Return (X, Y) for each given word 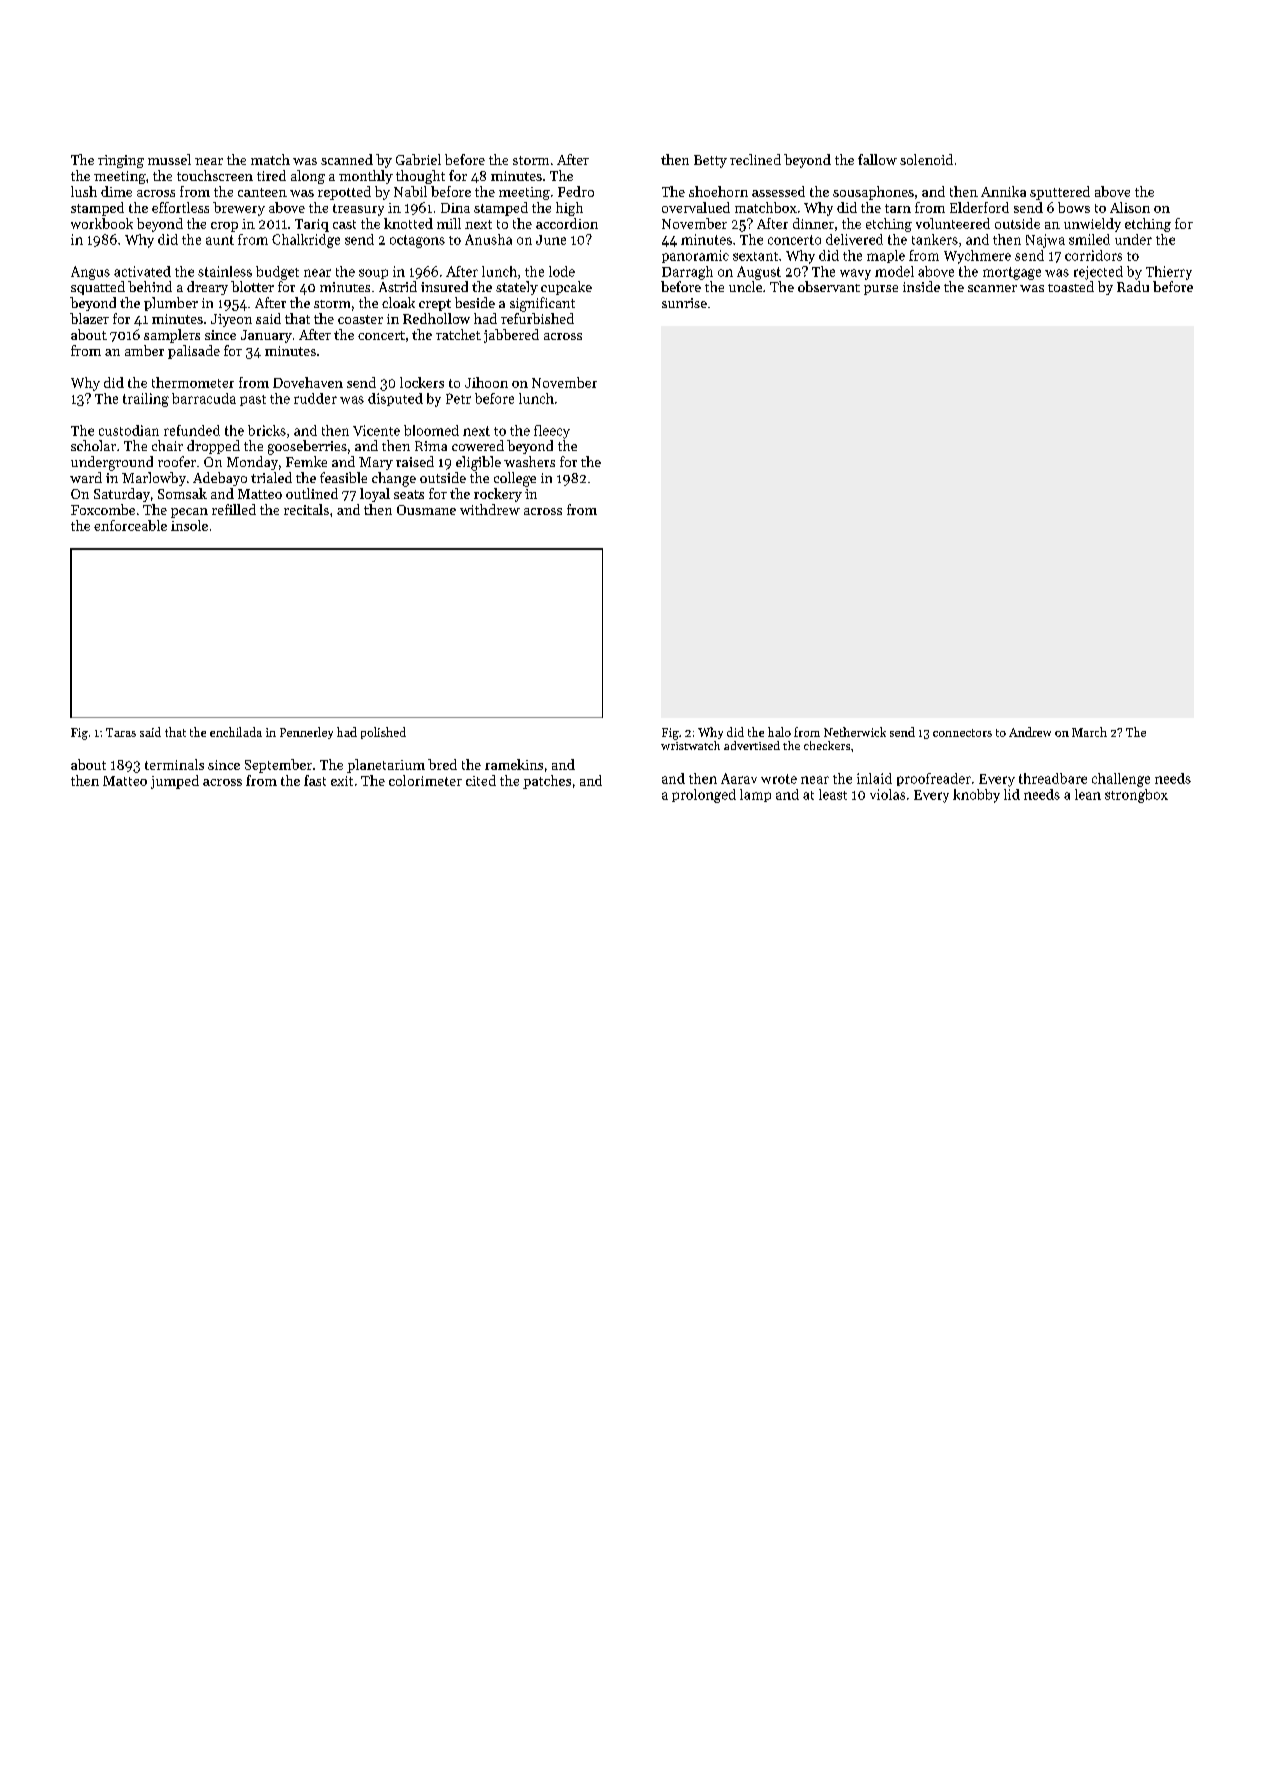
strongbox (1136, 796)
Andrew (1030, 732)
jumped (175, 782)
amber (144, 350)
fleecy (552, 432)
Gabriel (418, 159)
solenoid (926, 159)
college (515, 479)
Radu (1133, 286)
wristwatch (690, 745)
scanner (992, 288)
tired (271, 175)
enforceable (130, 525)
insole (189, 525)
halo (779, 732)
